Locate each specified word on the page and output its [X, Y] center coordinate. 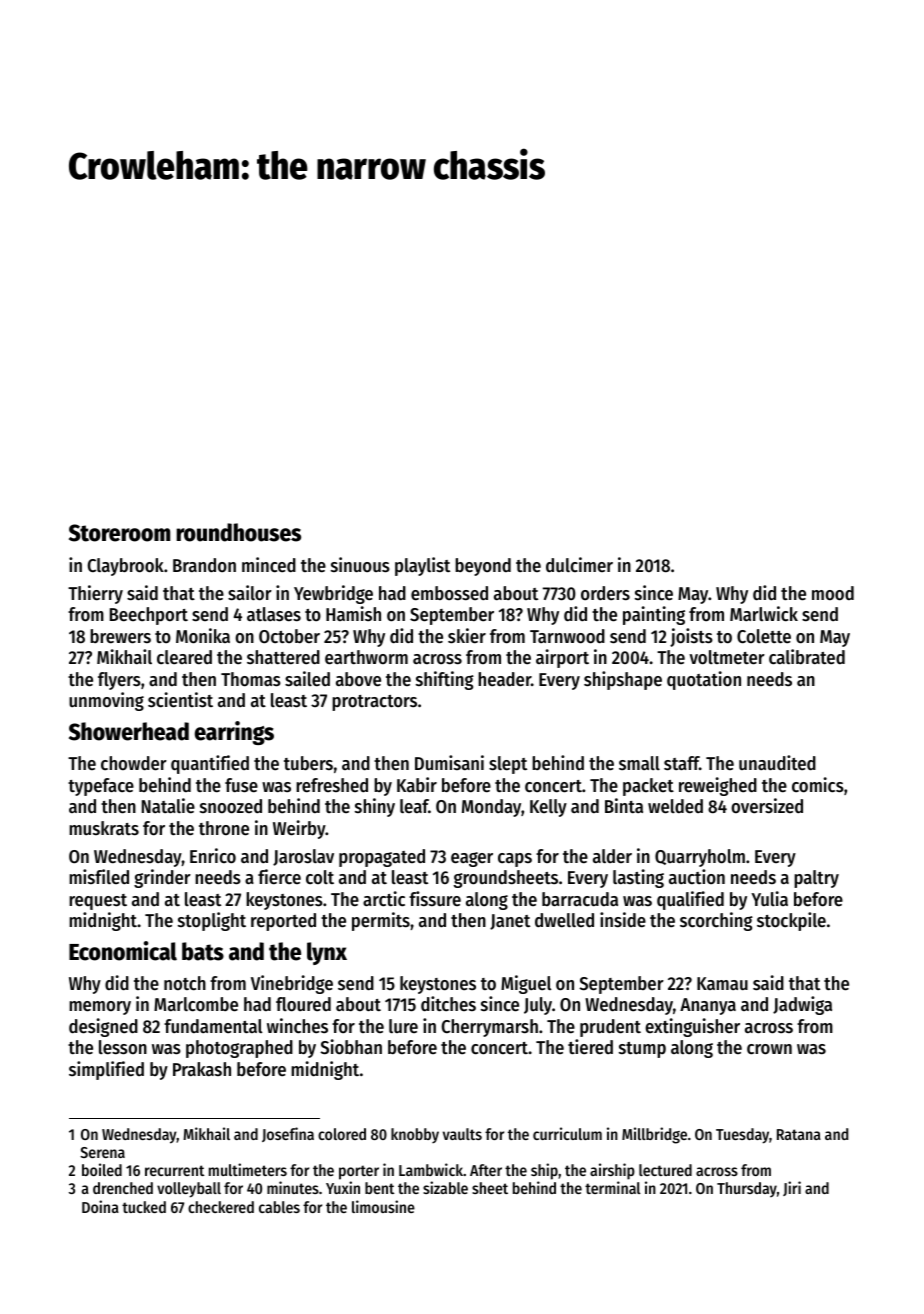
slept [508, 765]
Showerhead [129, 731]
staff [682, 763]
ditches [448, 1004]
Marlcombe [196, 1004]
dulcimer [579, 565]
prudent [610, 1028]
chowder [134, 763]
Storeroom [119, 533]
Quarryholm [700, 858]
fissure [435, 898]
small [639, 763]
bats [203, 951]
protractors [374, 703]
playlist [422, 566]
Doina [100, 1206]
